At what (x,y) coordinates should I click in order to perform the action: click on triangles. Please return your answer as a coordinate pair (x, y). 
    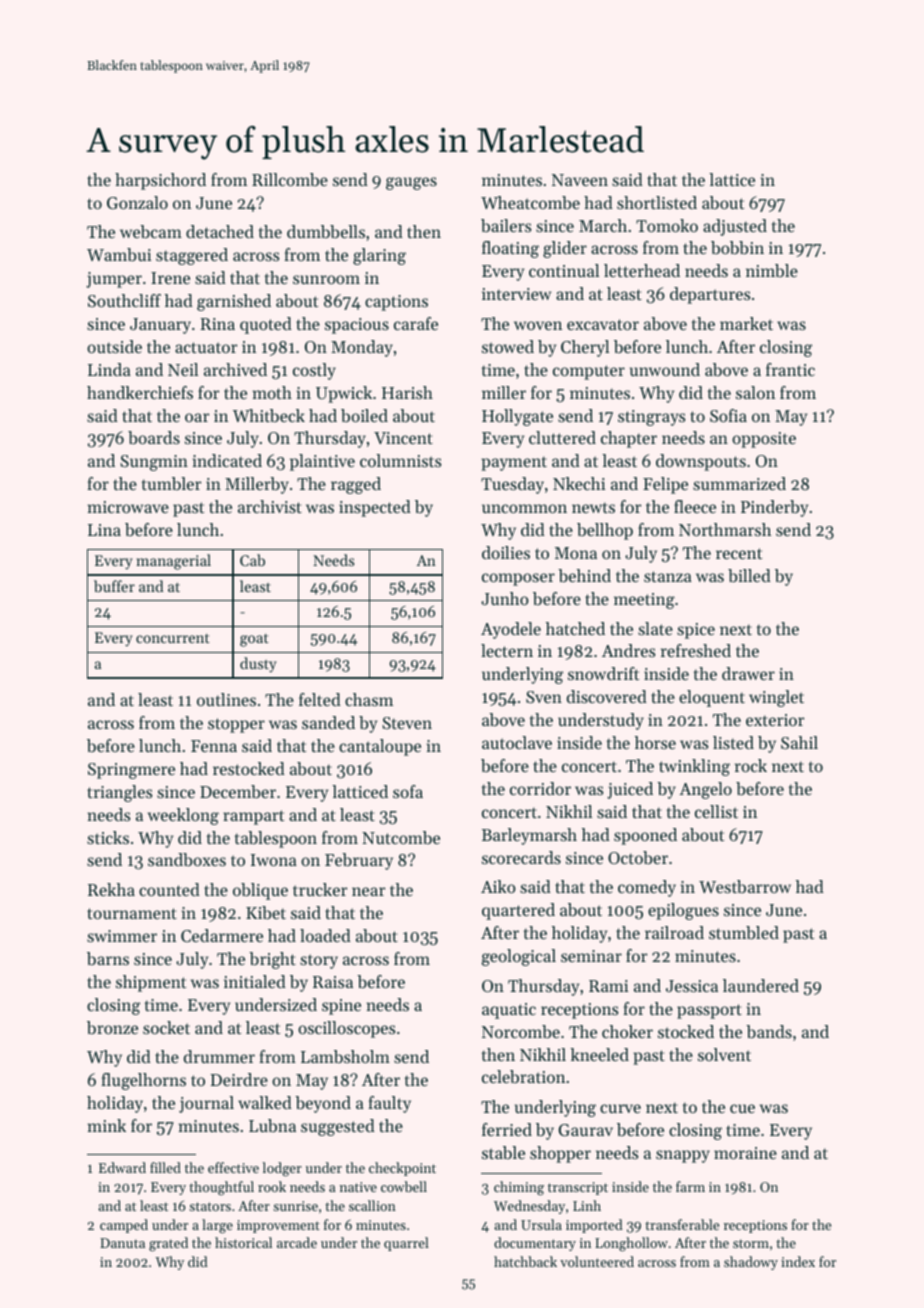
    Looking at the image, I should click on (119, 793).
